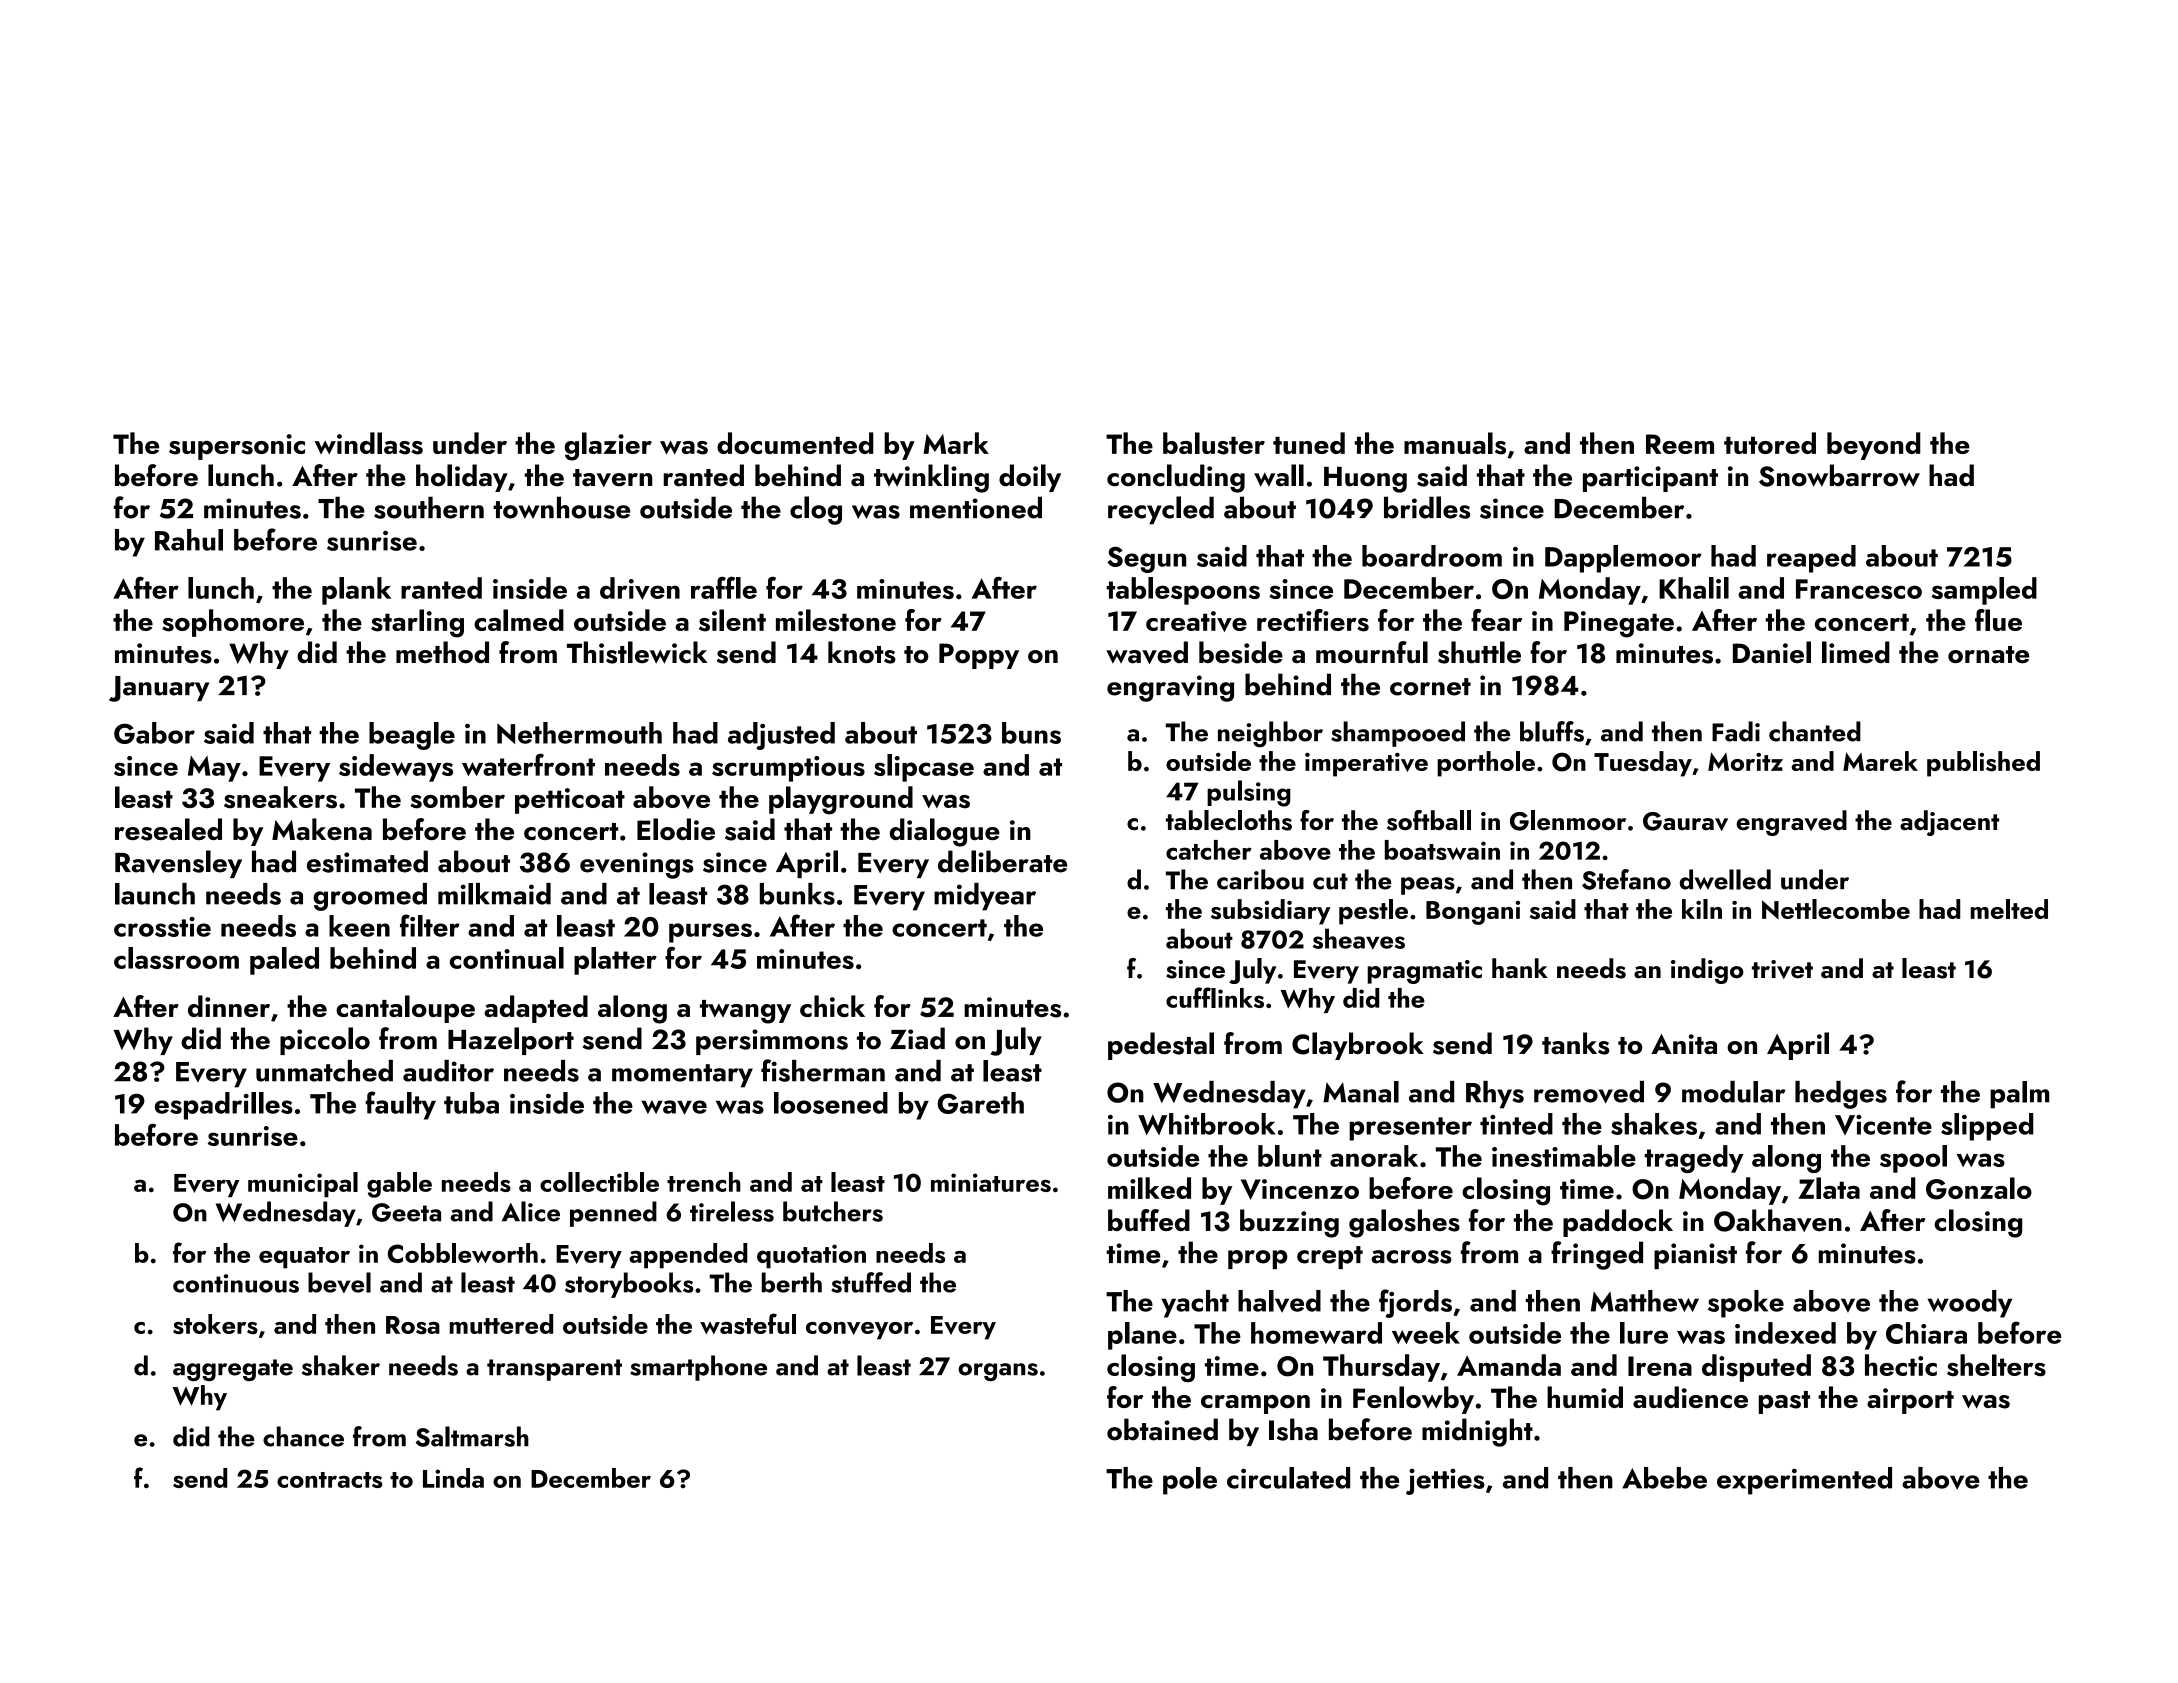 The height and width of the document is (1683, 2178). What do you see at coordinates (236, 1283) in the document?
I see `continuous` at bounding box center [236, 1283].
